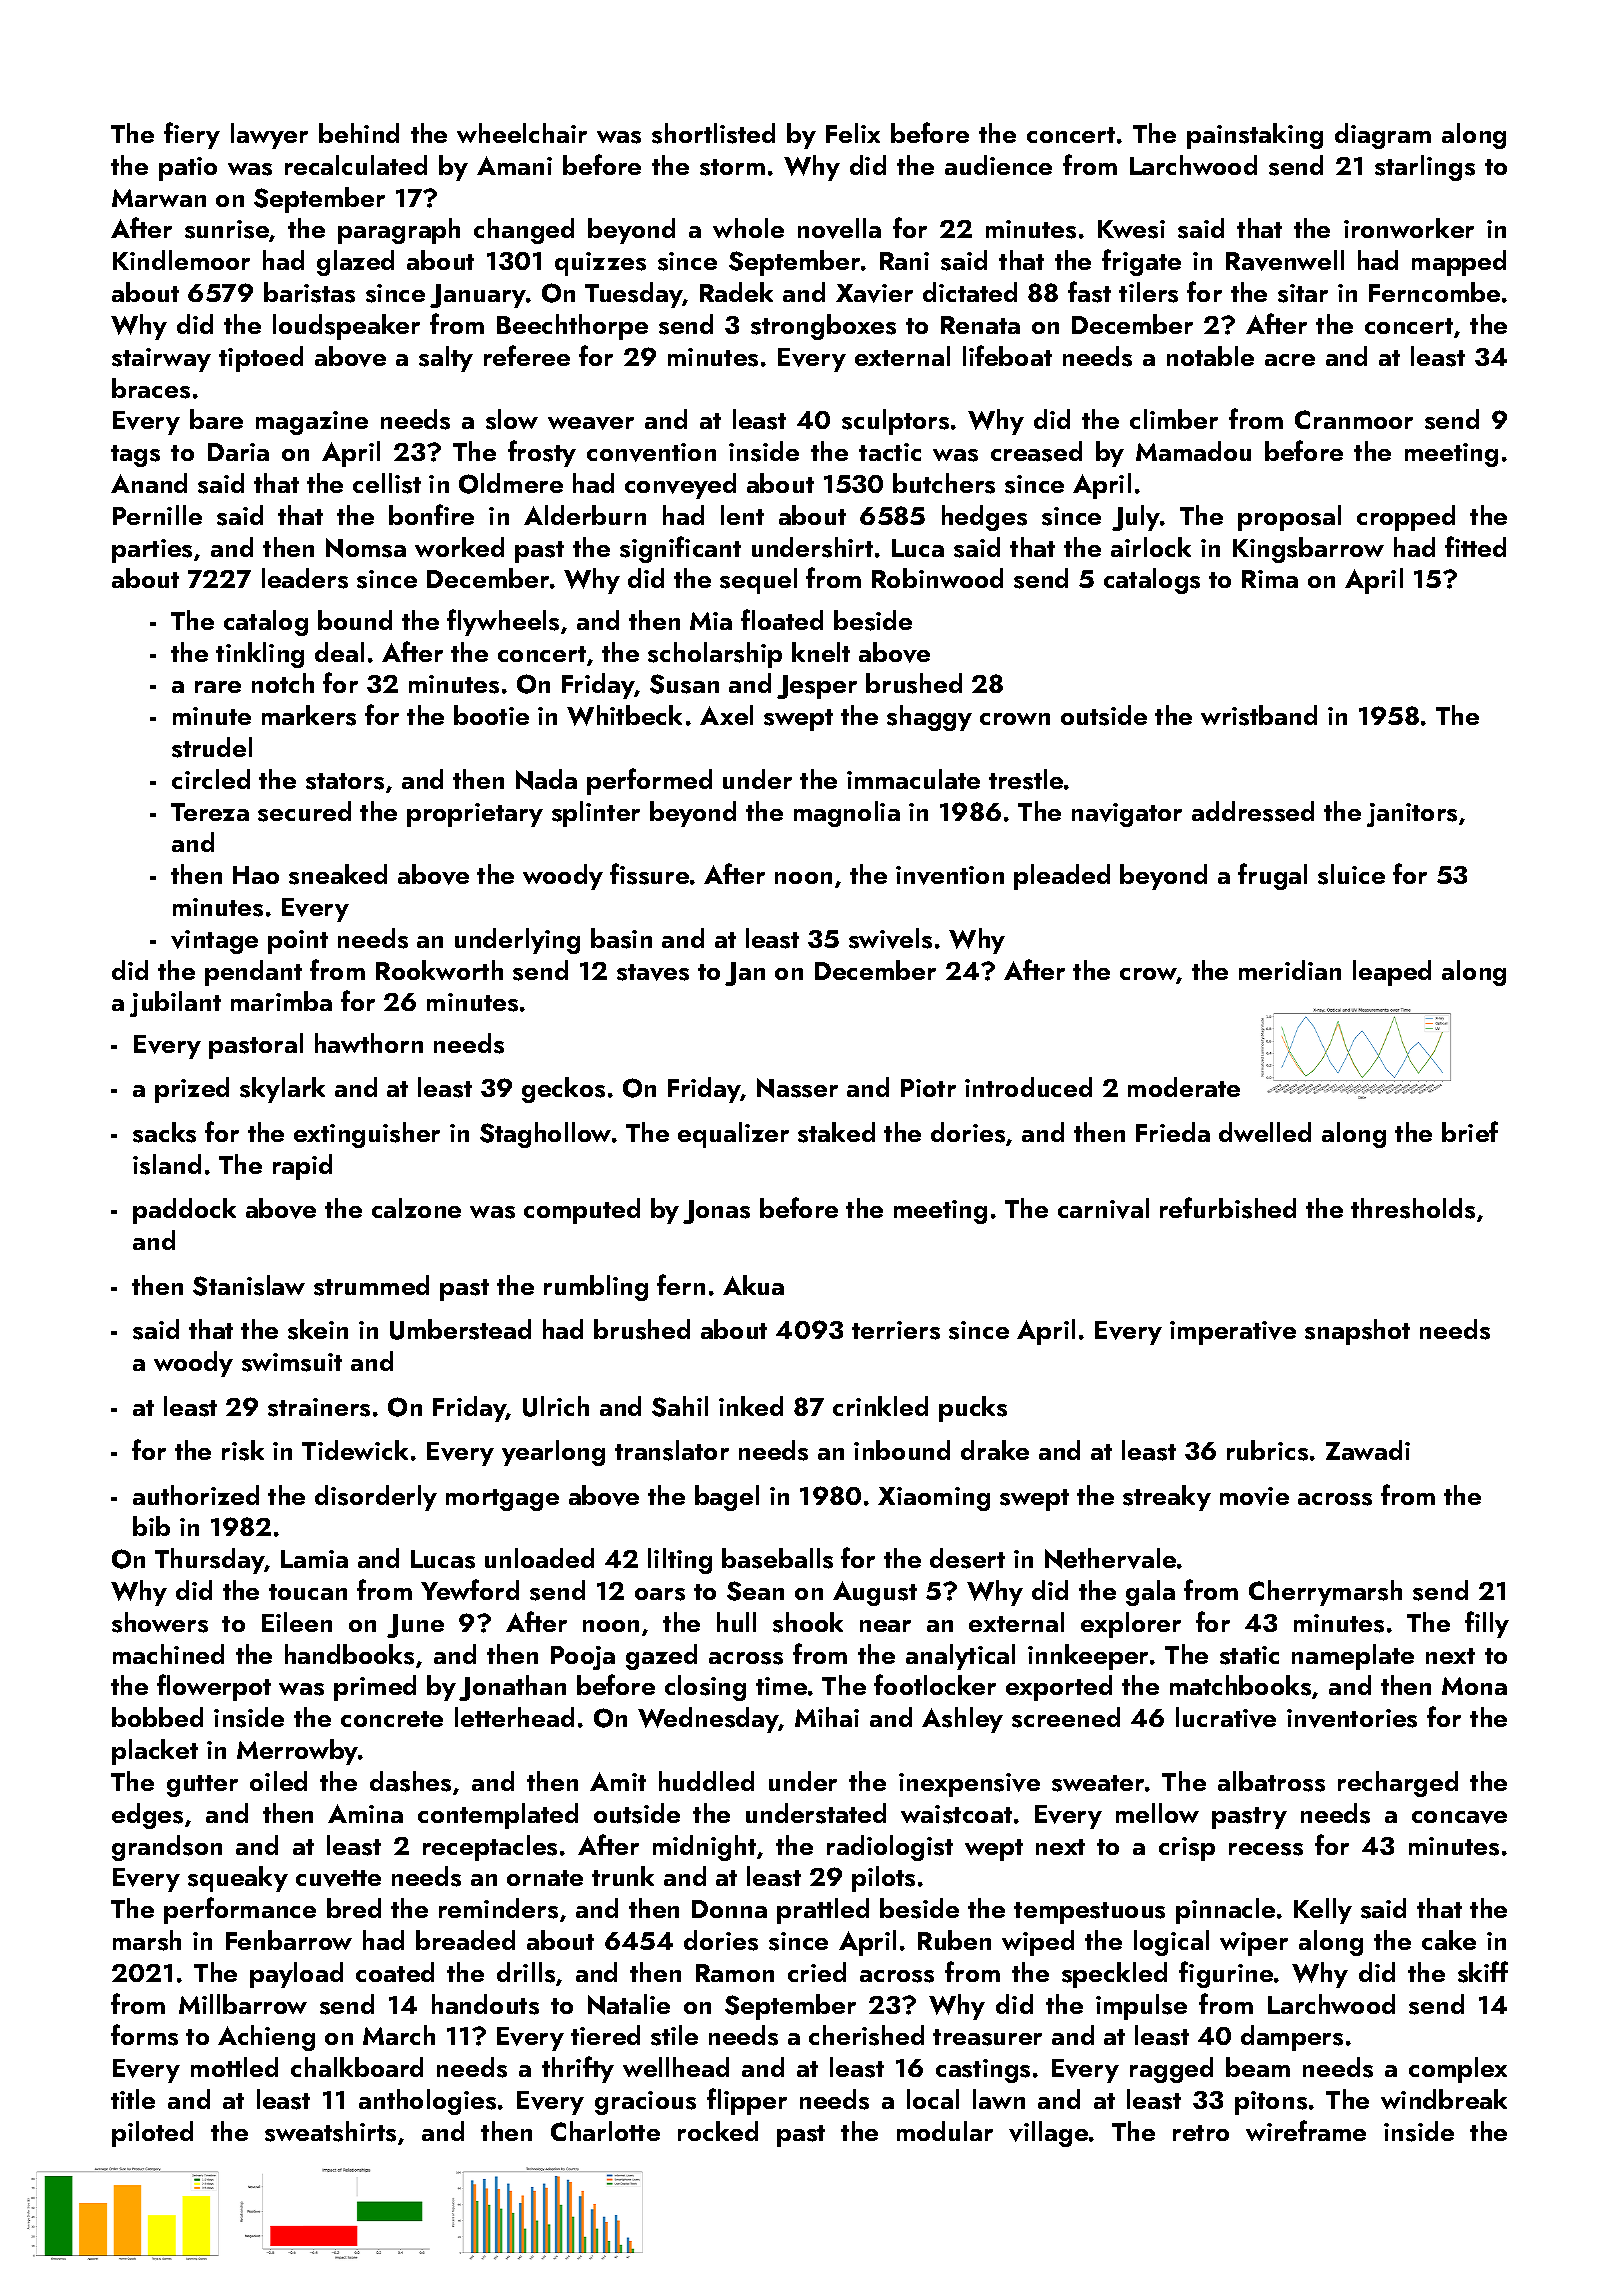 Image resolution: width=1620 pixels, height=2292 pixels. Describe the element at coordinates (967, 1558) in the screenshot. I see `desert` at that location.
